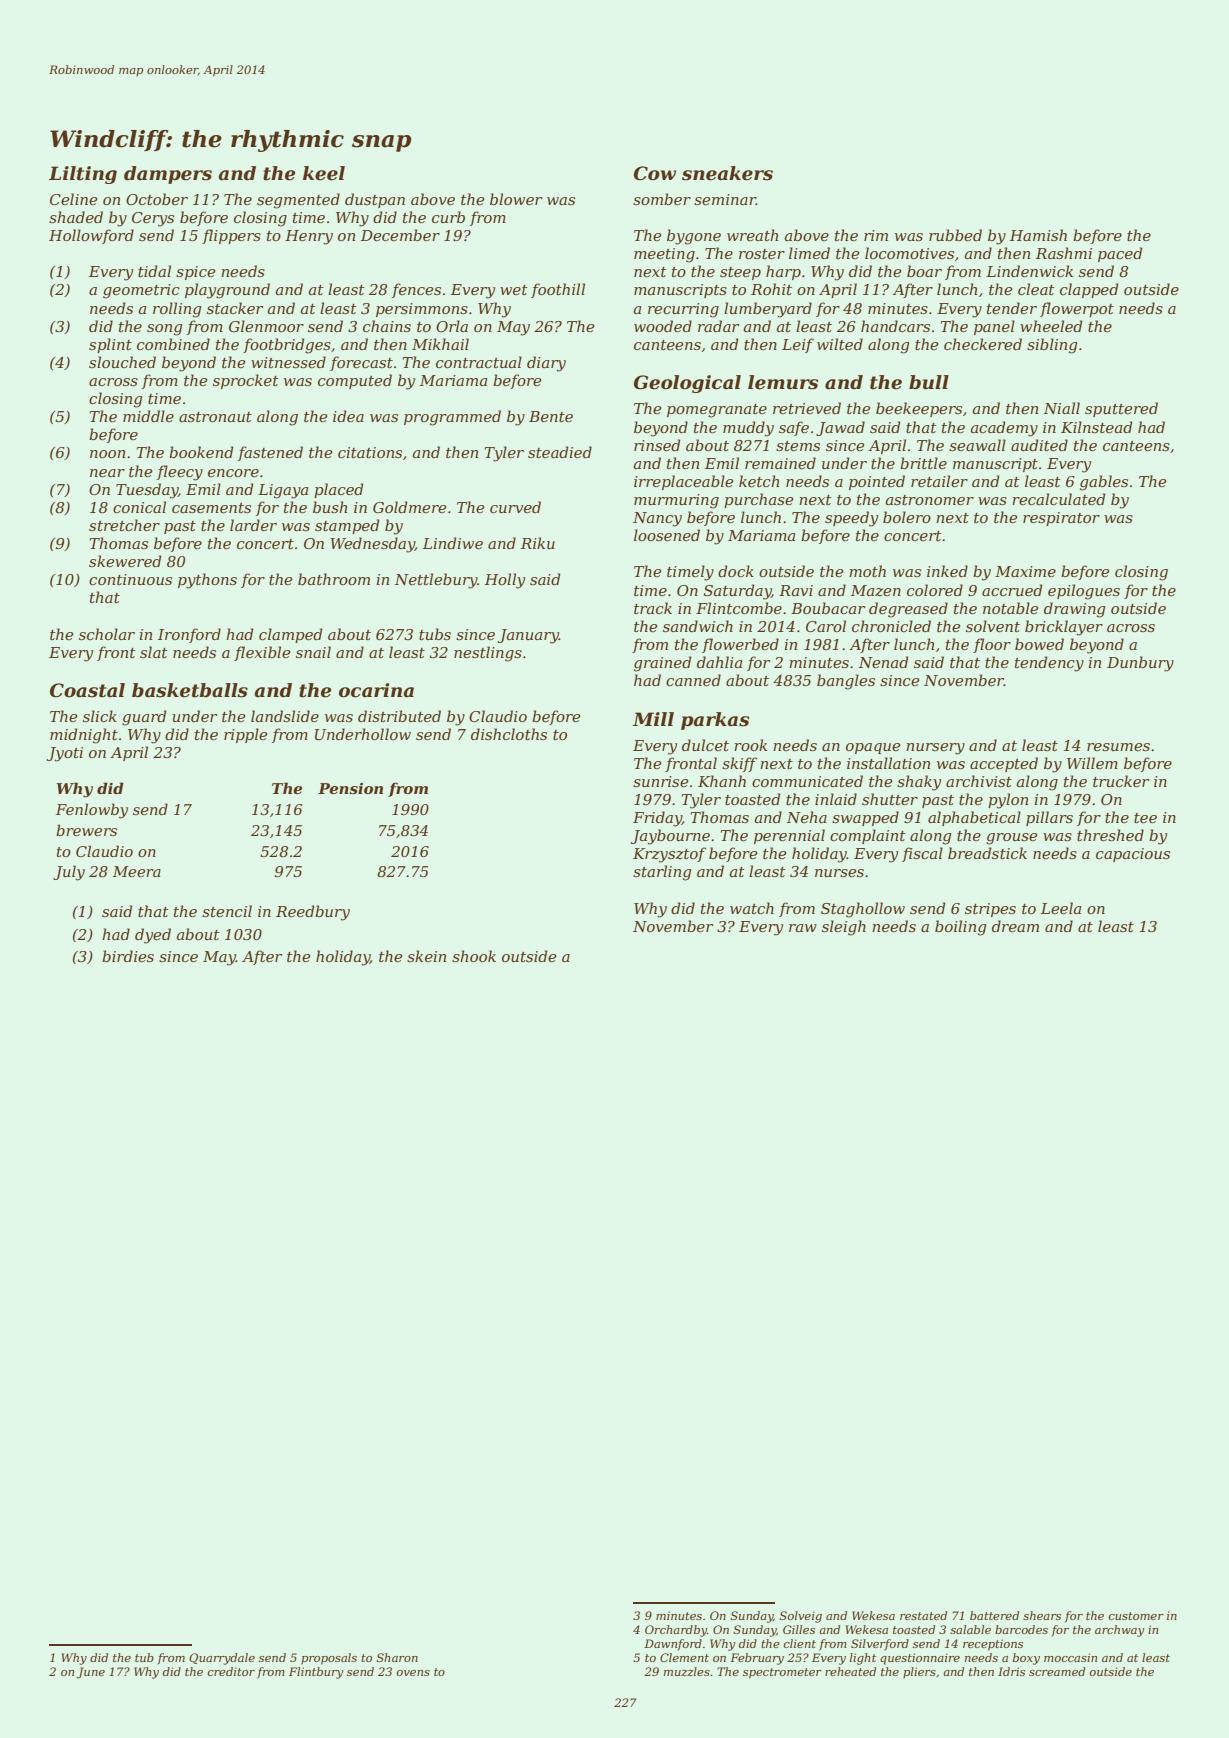 This screenshot has width=1229, height=1738. I want to click on dream, so click(1015, 926).
